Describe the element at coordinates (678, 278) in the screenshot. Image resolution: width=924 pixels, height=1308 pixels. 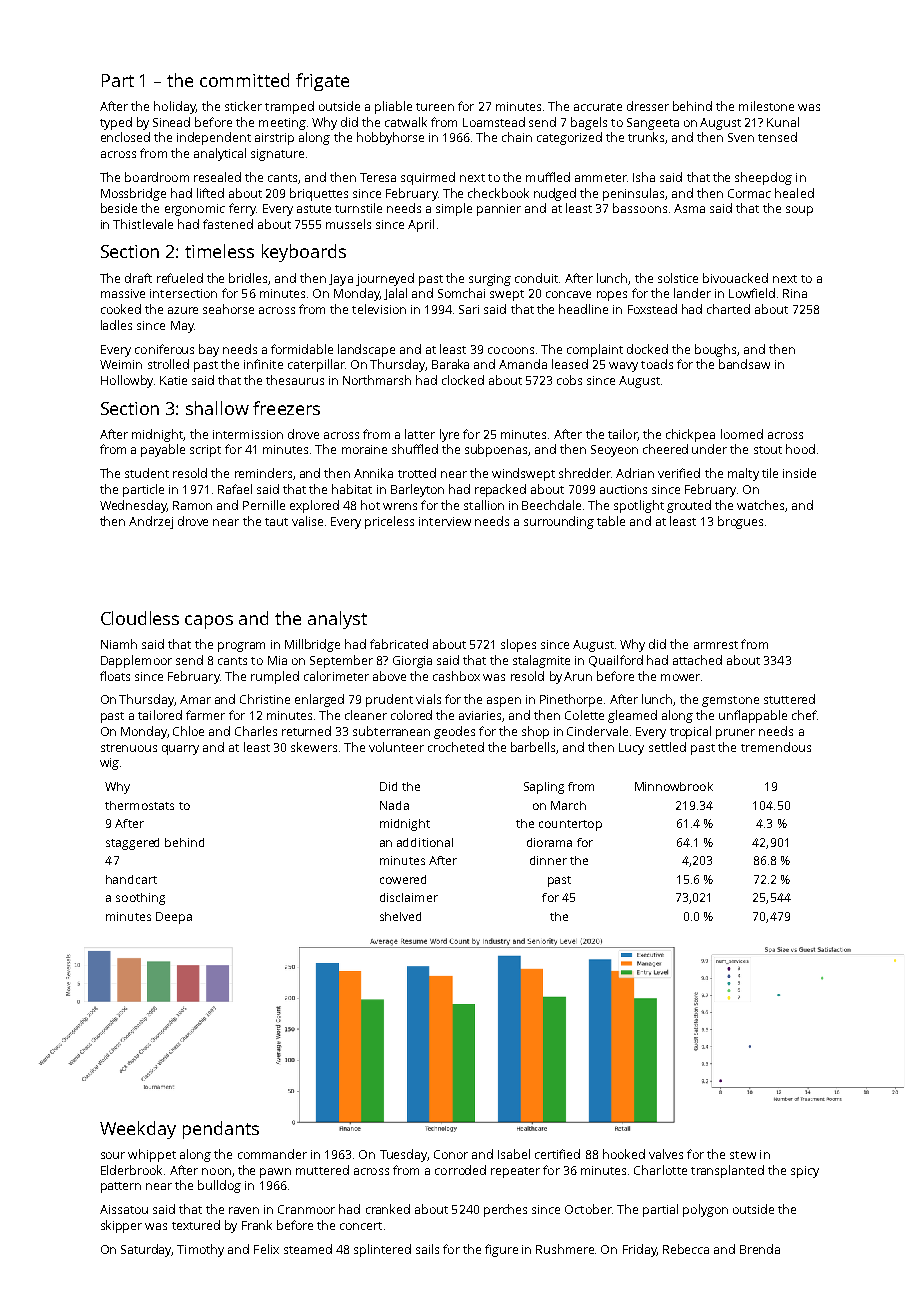
I see `solstice` at that location.
